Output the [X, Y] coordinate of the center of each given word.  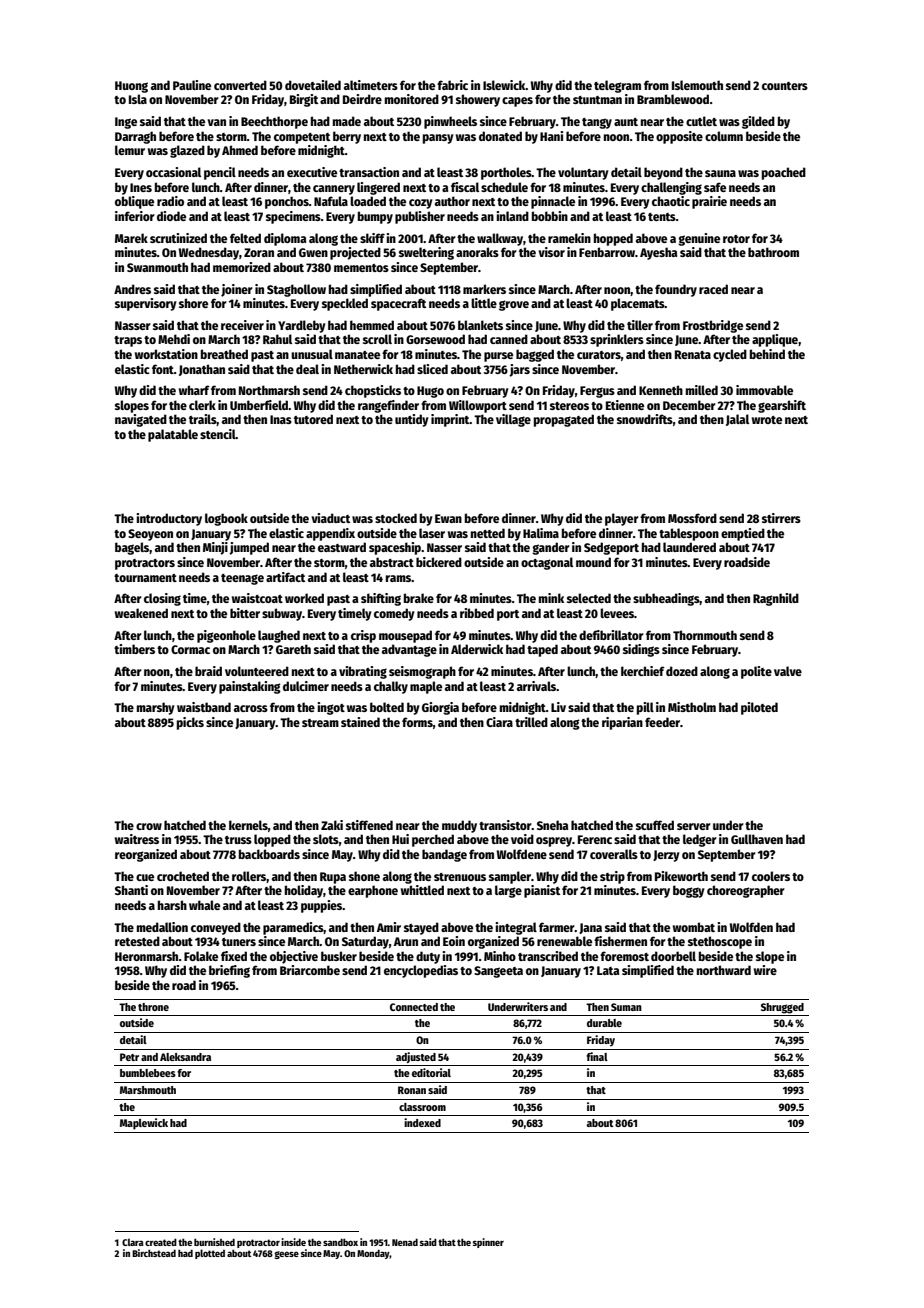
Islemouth [697, 85]
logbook [226, 519]
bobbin [550, 216]
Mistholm [692, 707]
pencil [220, 173]
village [513, 420]
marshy [156, 708]
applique [775, 340]
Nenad [405, 1242]
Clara [133, 1242]
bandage [444, 855]
